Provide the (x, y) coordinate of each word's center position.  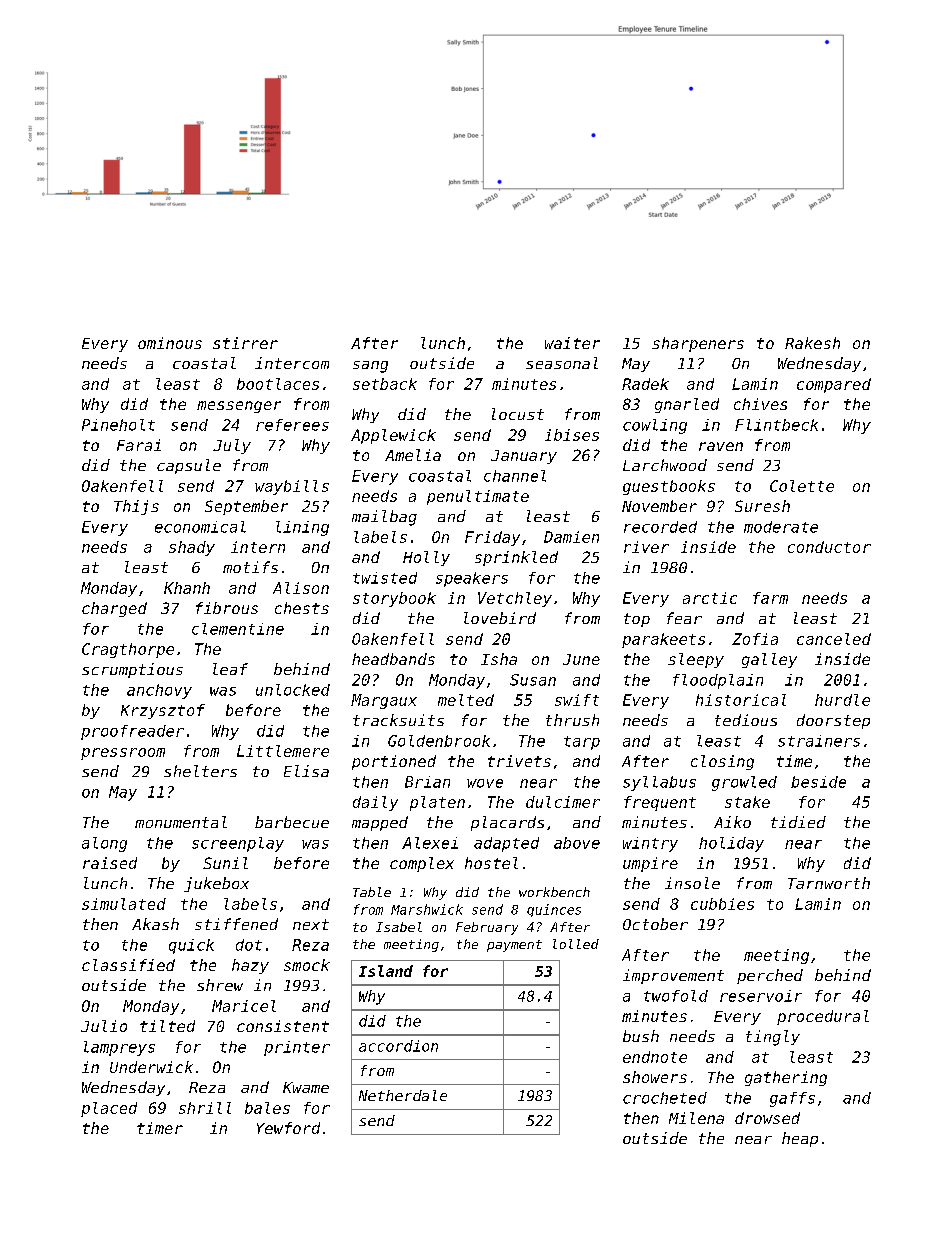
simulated (124, 904)
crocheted (665, 1098)
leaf (230, 669)
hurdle (842, 700)
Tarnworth (829, 883)
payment (514, 946)
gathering (786, 1078)
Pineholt (118, 425)
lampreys (119, 1048)
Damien (571, 537)
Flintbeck (776, 425)
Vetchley (515, 599)
